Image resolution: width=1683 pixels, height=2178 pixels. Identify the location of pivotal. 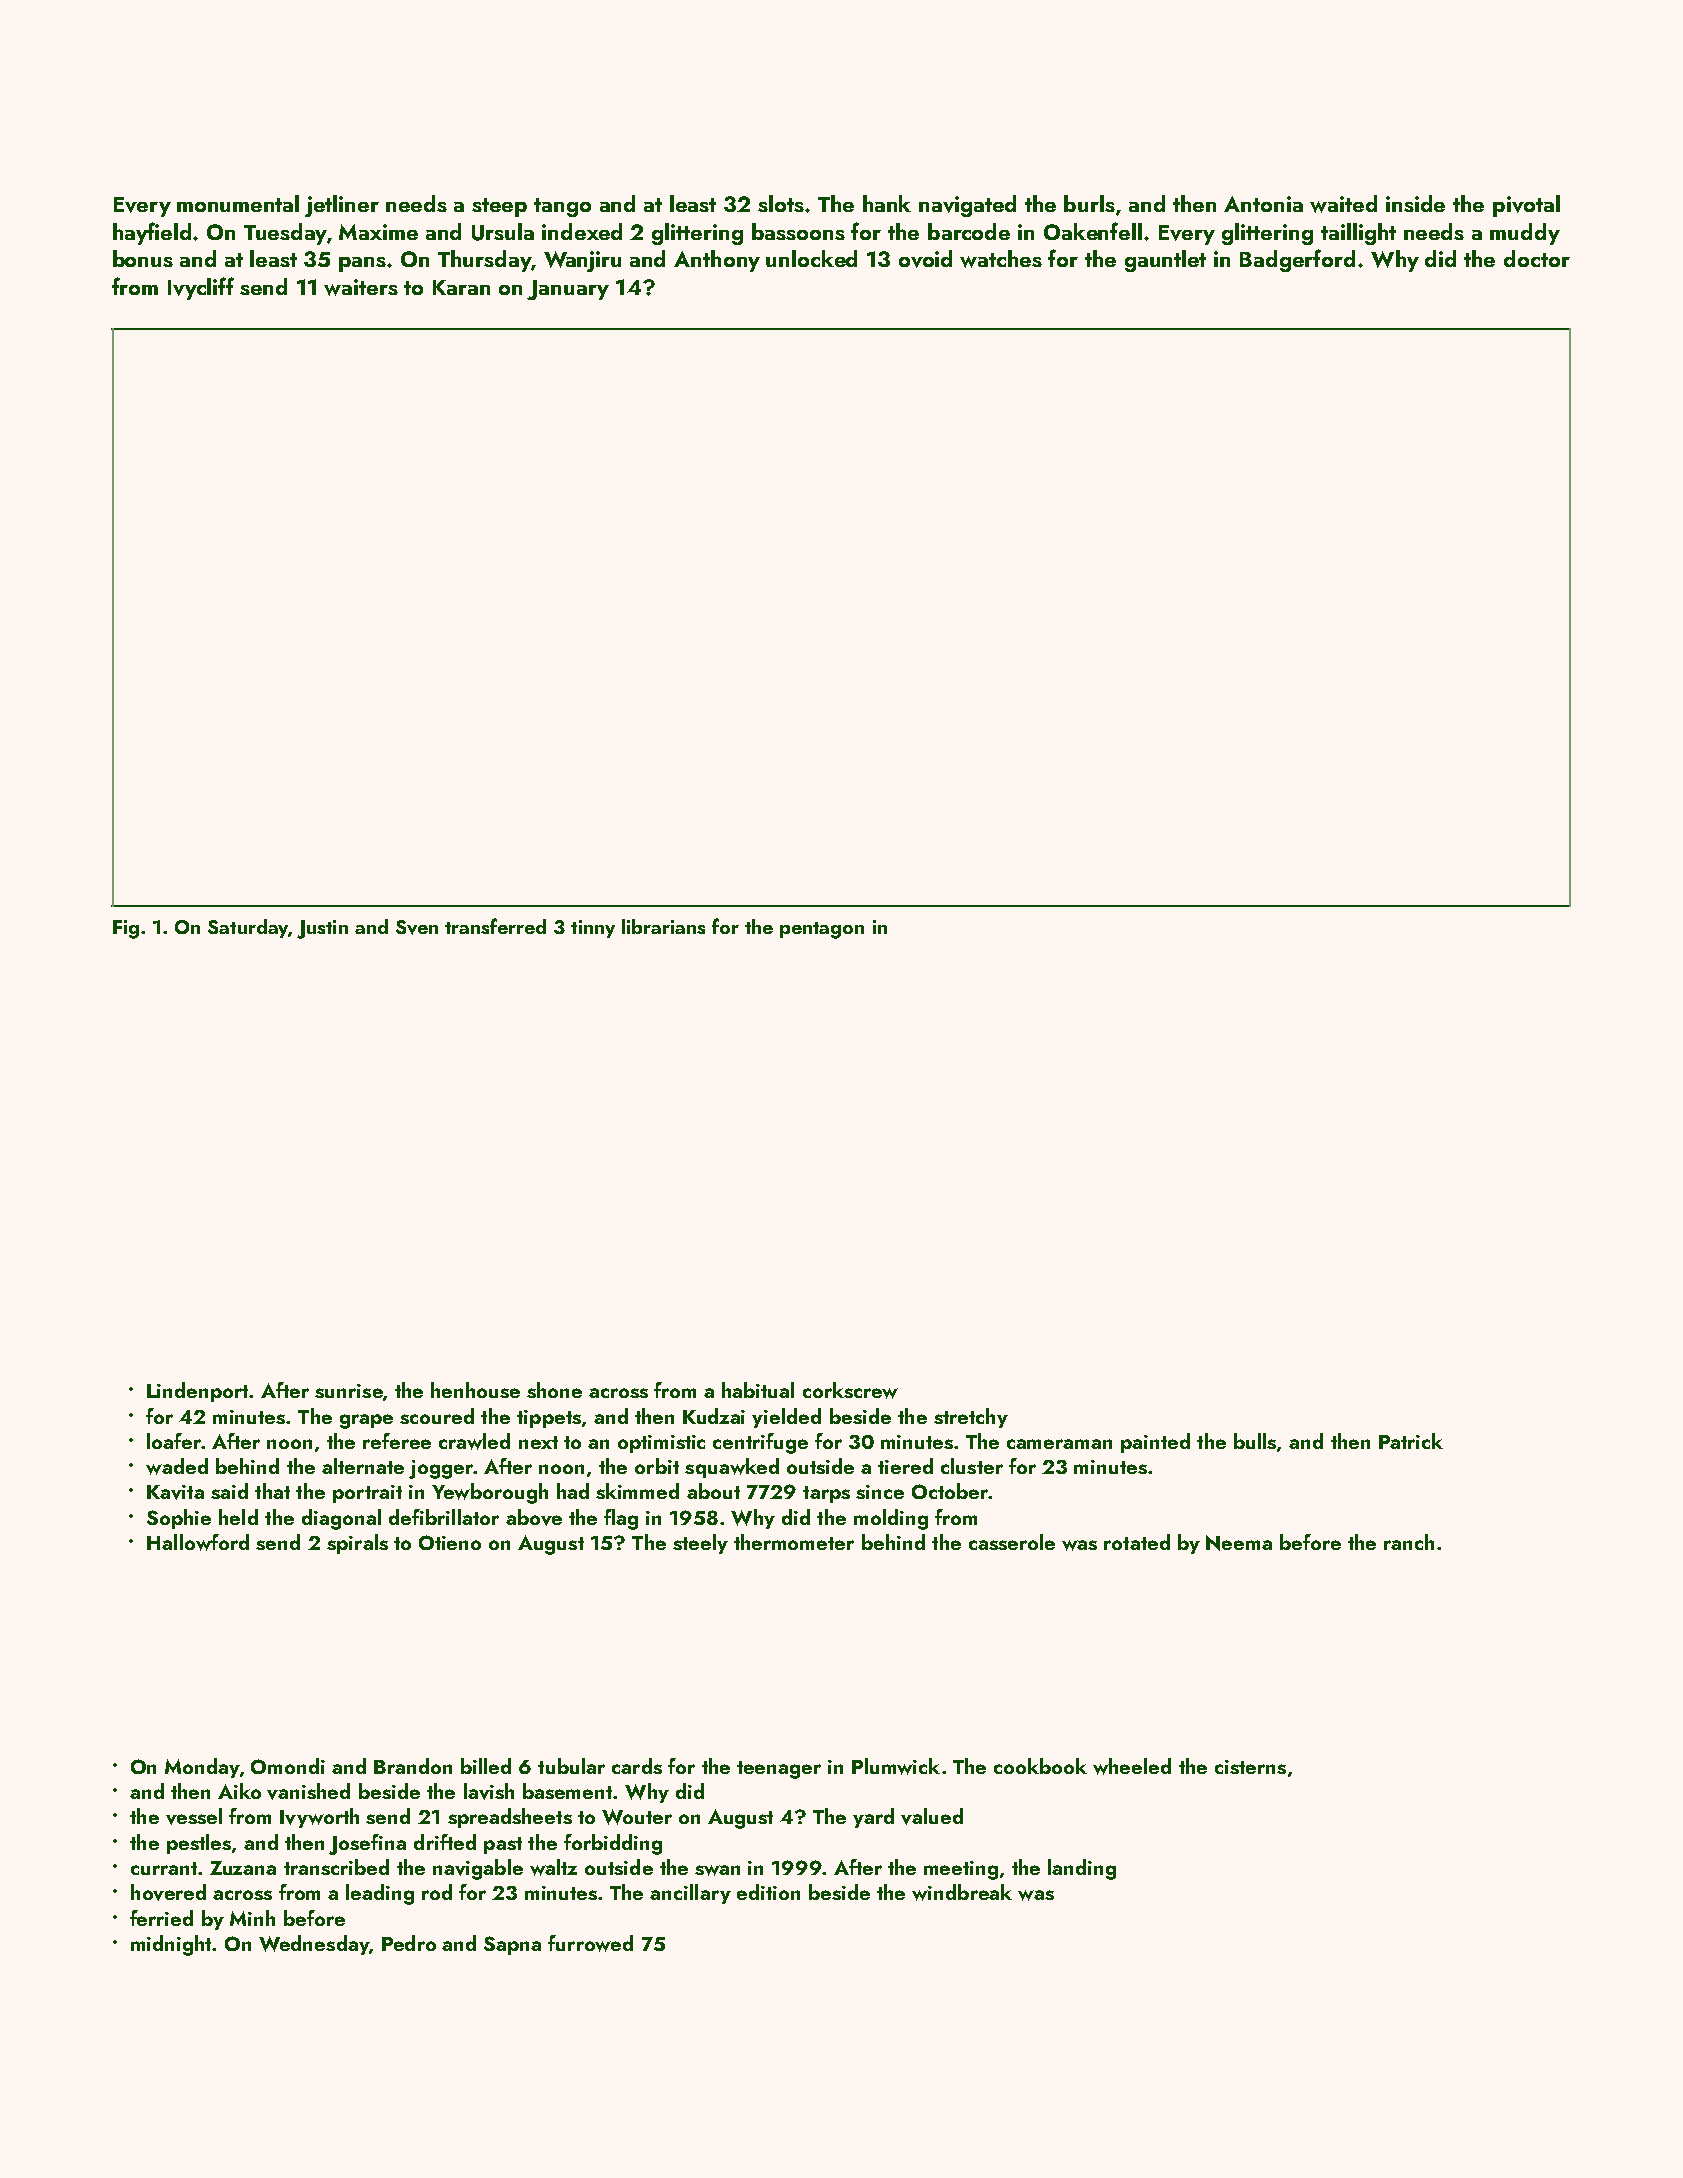
(1526, 206).
